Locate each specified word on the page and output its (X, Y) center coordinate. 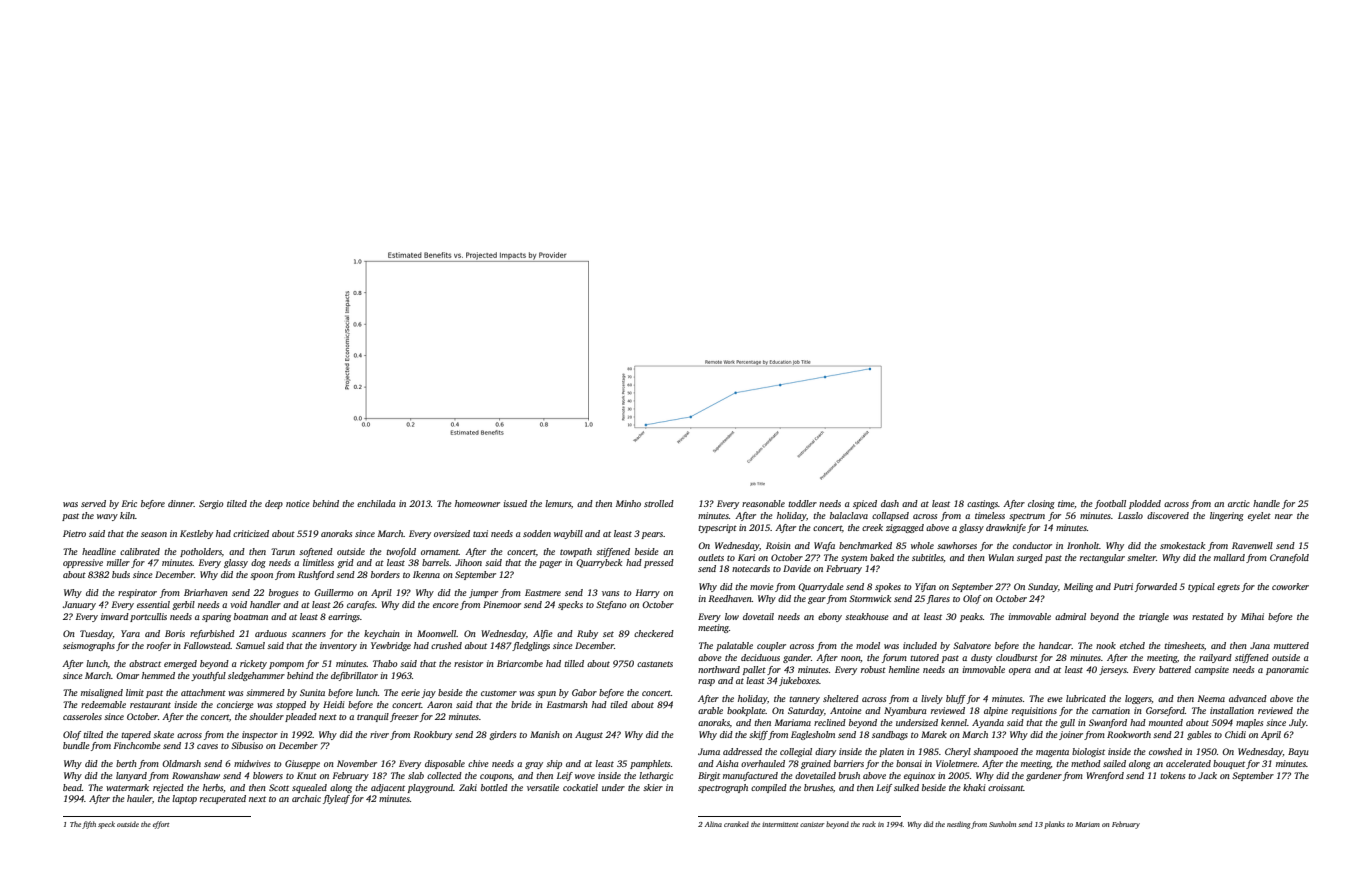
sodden (537, 533)
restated (1208, 616)
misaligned (102, 693)
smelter (1141, 557)
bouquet (1229, 764)
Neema (1211, 698)
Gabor (584, 692)
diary (825, 752)
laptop (184, 799)
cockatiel (580, 787)
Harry (648, 593)
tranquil (373, 717)
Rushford (316, 575)
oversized (452, 533)
